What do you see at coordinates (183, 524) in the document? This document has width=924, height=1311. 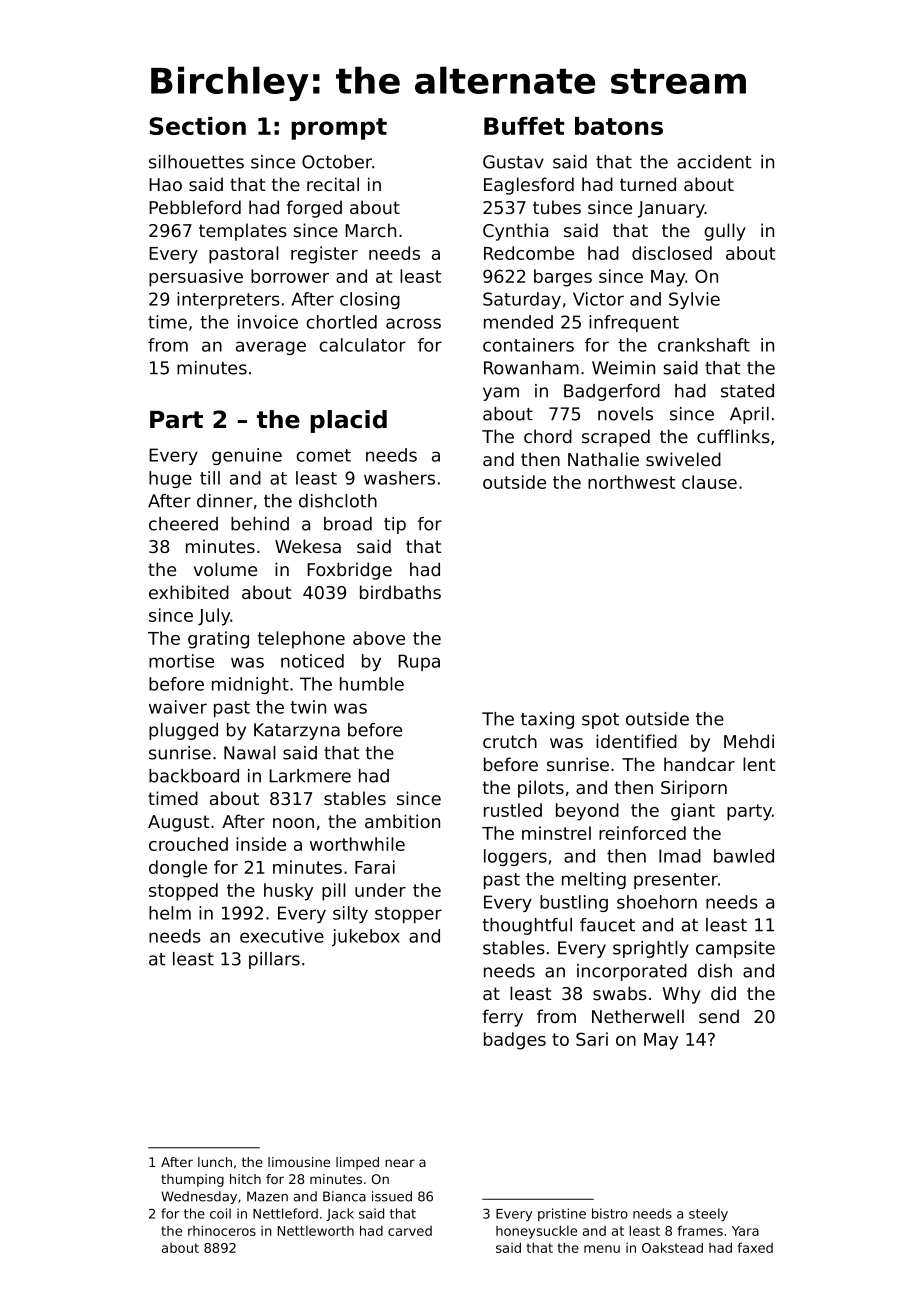 I see `cheered` at bounding box center [183, 524].
